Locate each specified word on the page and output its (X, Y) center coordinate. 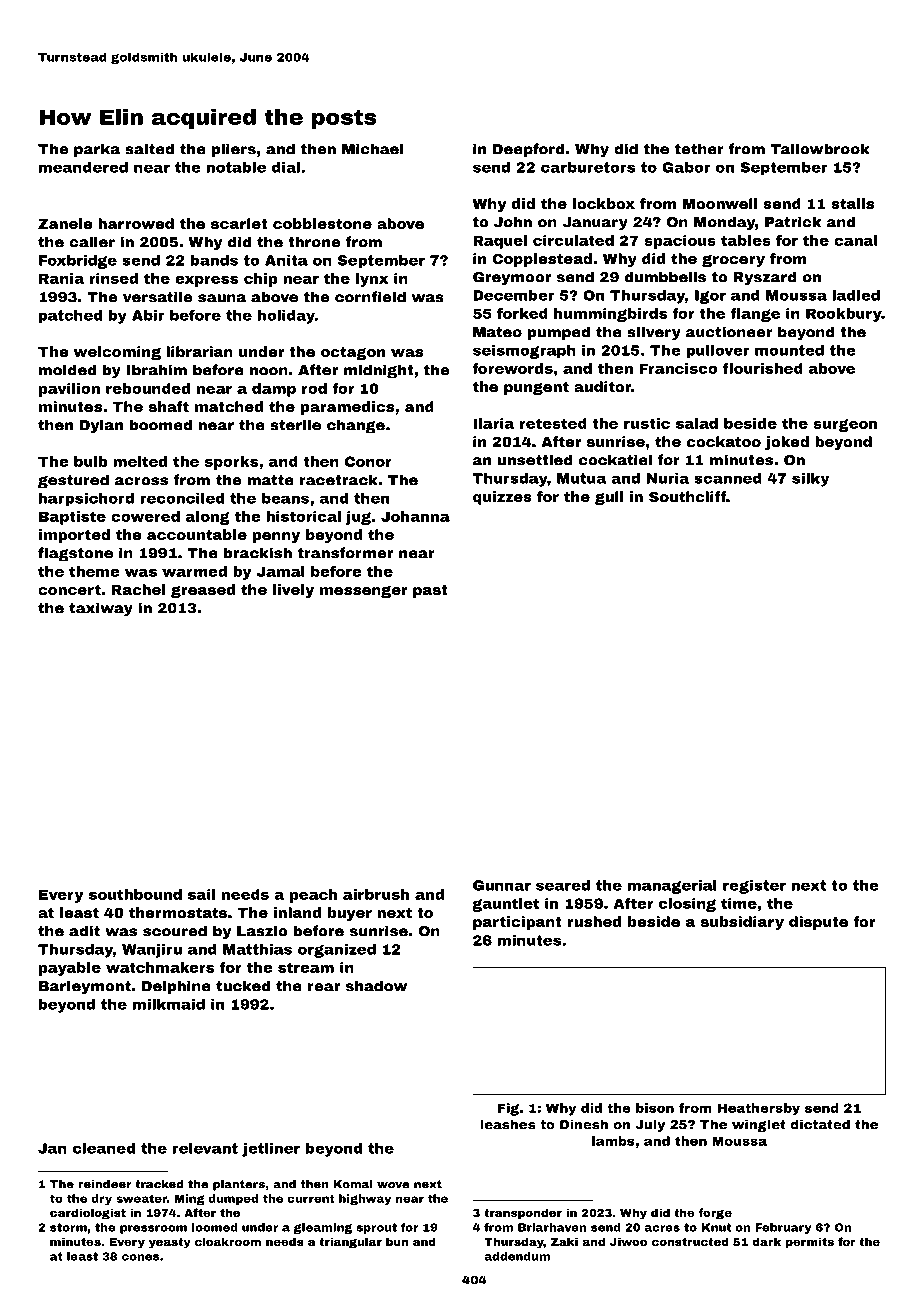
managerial (672, 887)
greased (203, 591)
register (754, 887)
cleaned (104, 1148)
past (430, 591)
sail (201, 894)
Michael (372, 149)
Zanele (65, 223)
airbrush (376, 894)
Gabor (686, 167)
